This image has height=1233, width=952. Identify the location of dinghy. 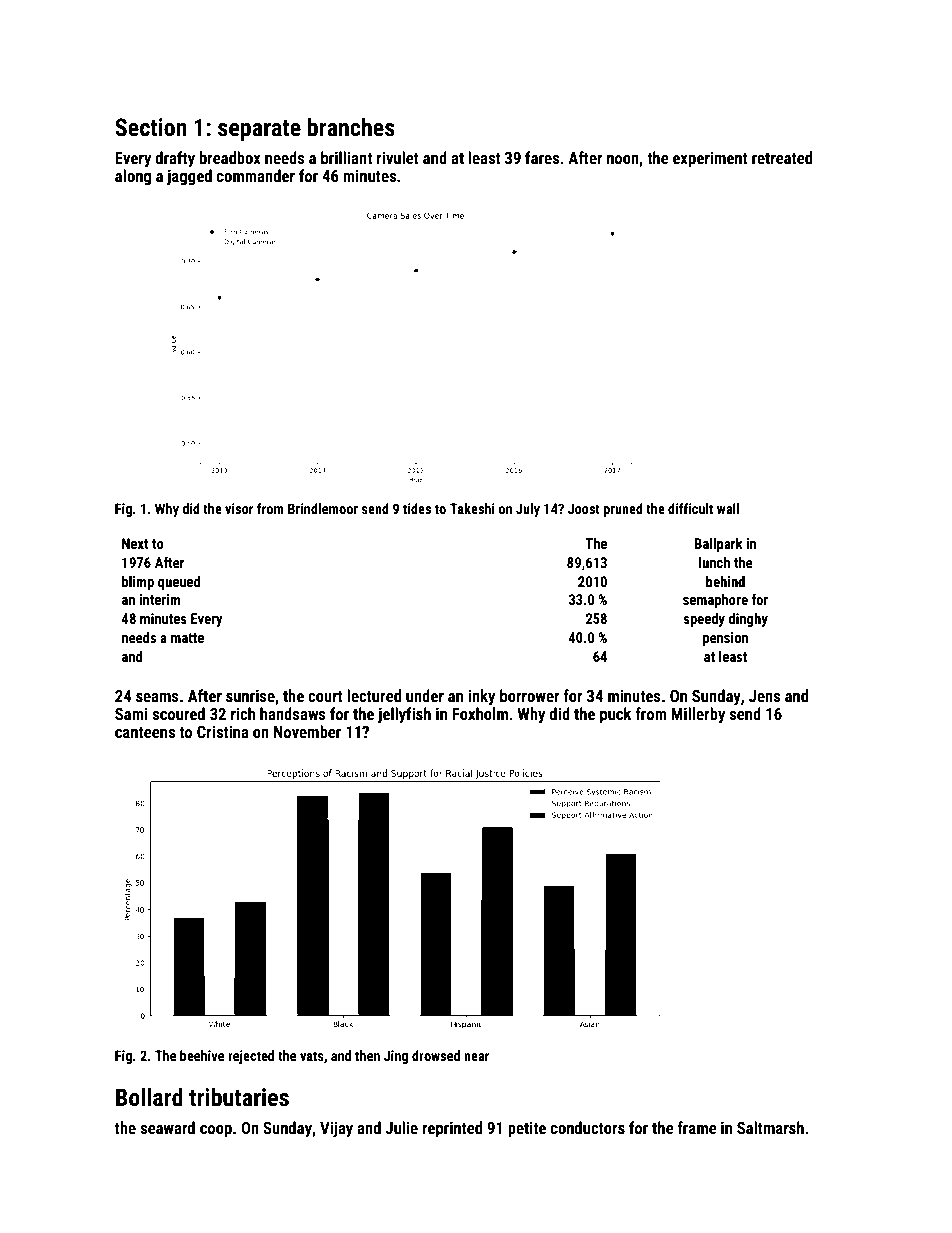
(748, 620).
